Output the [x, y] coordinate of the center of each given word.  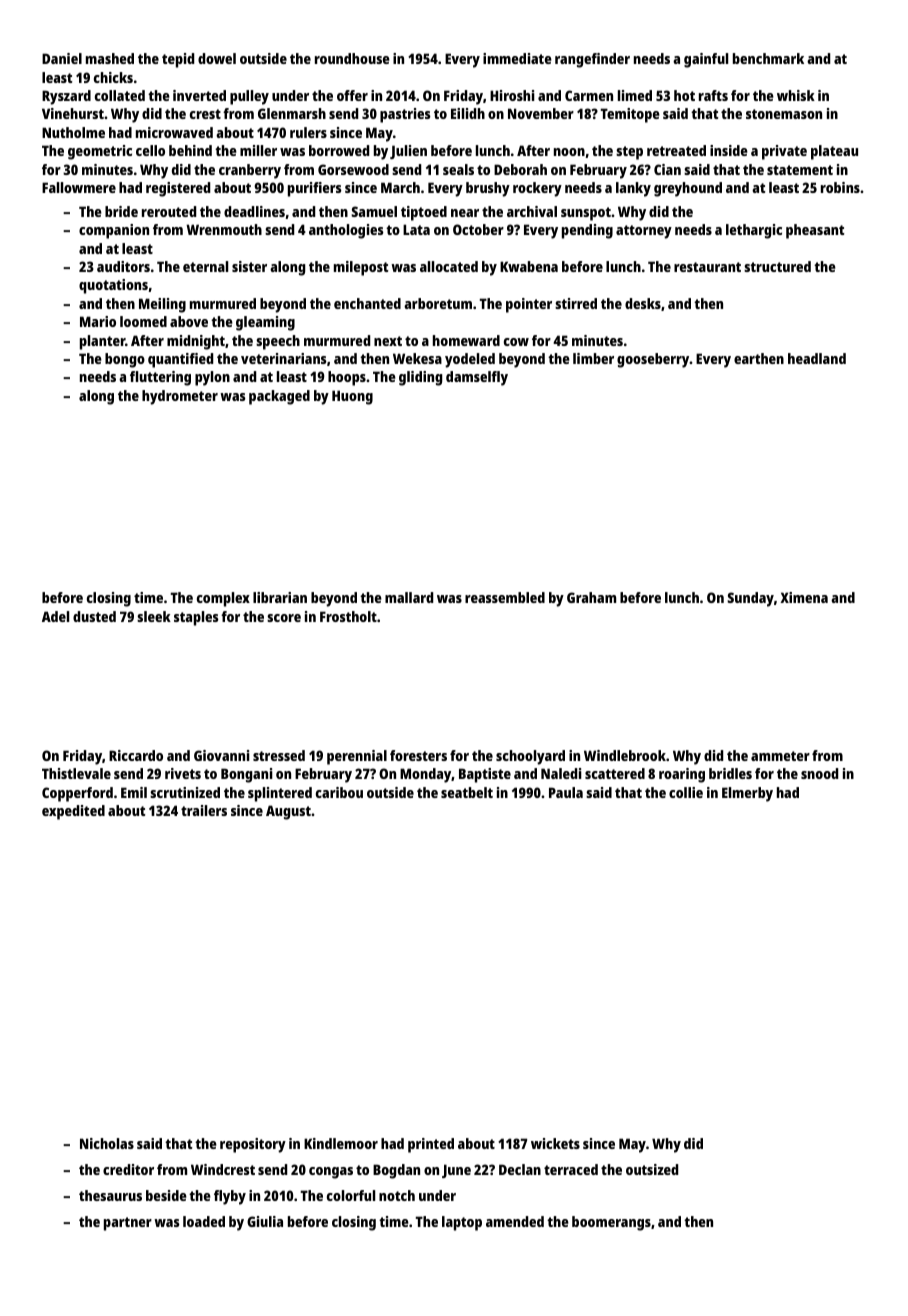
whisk [796, 95]
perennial [357, 757]
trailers [204, 810]
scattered [615, 773]
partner [128, 1224]
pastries [405, 115]
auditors [123, 266]
